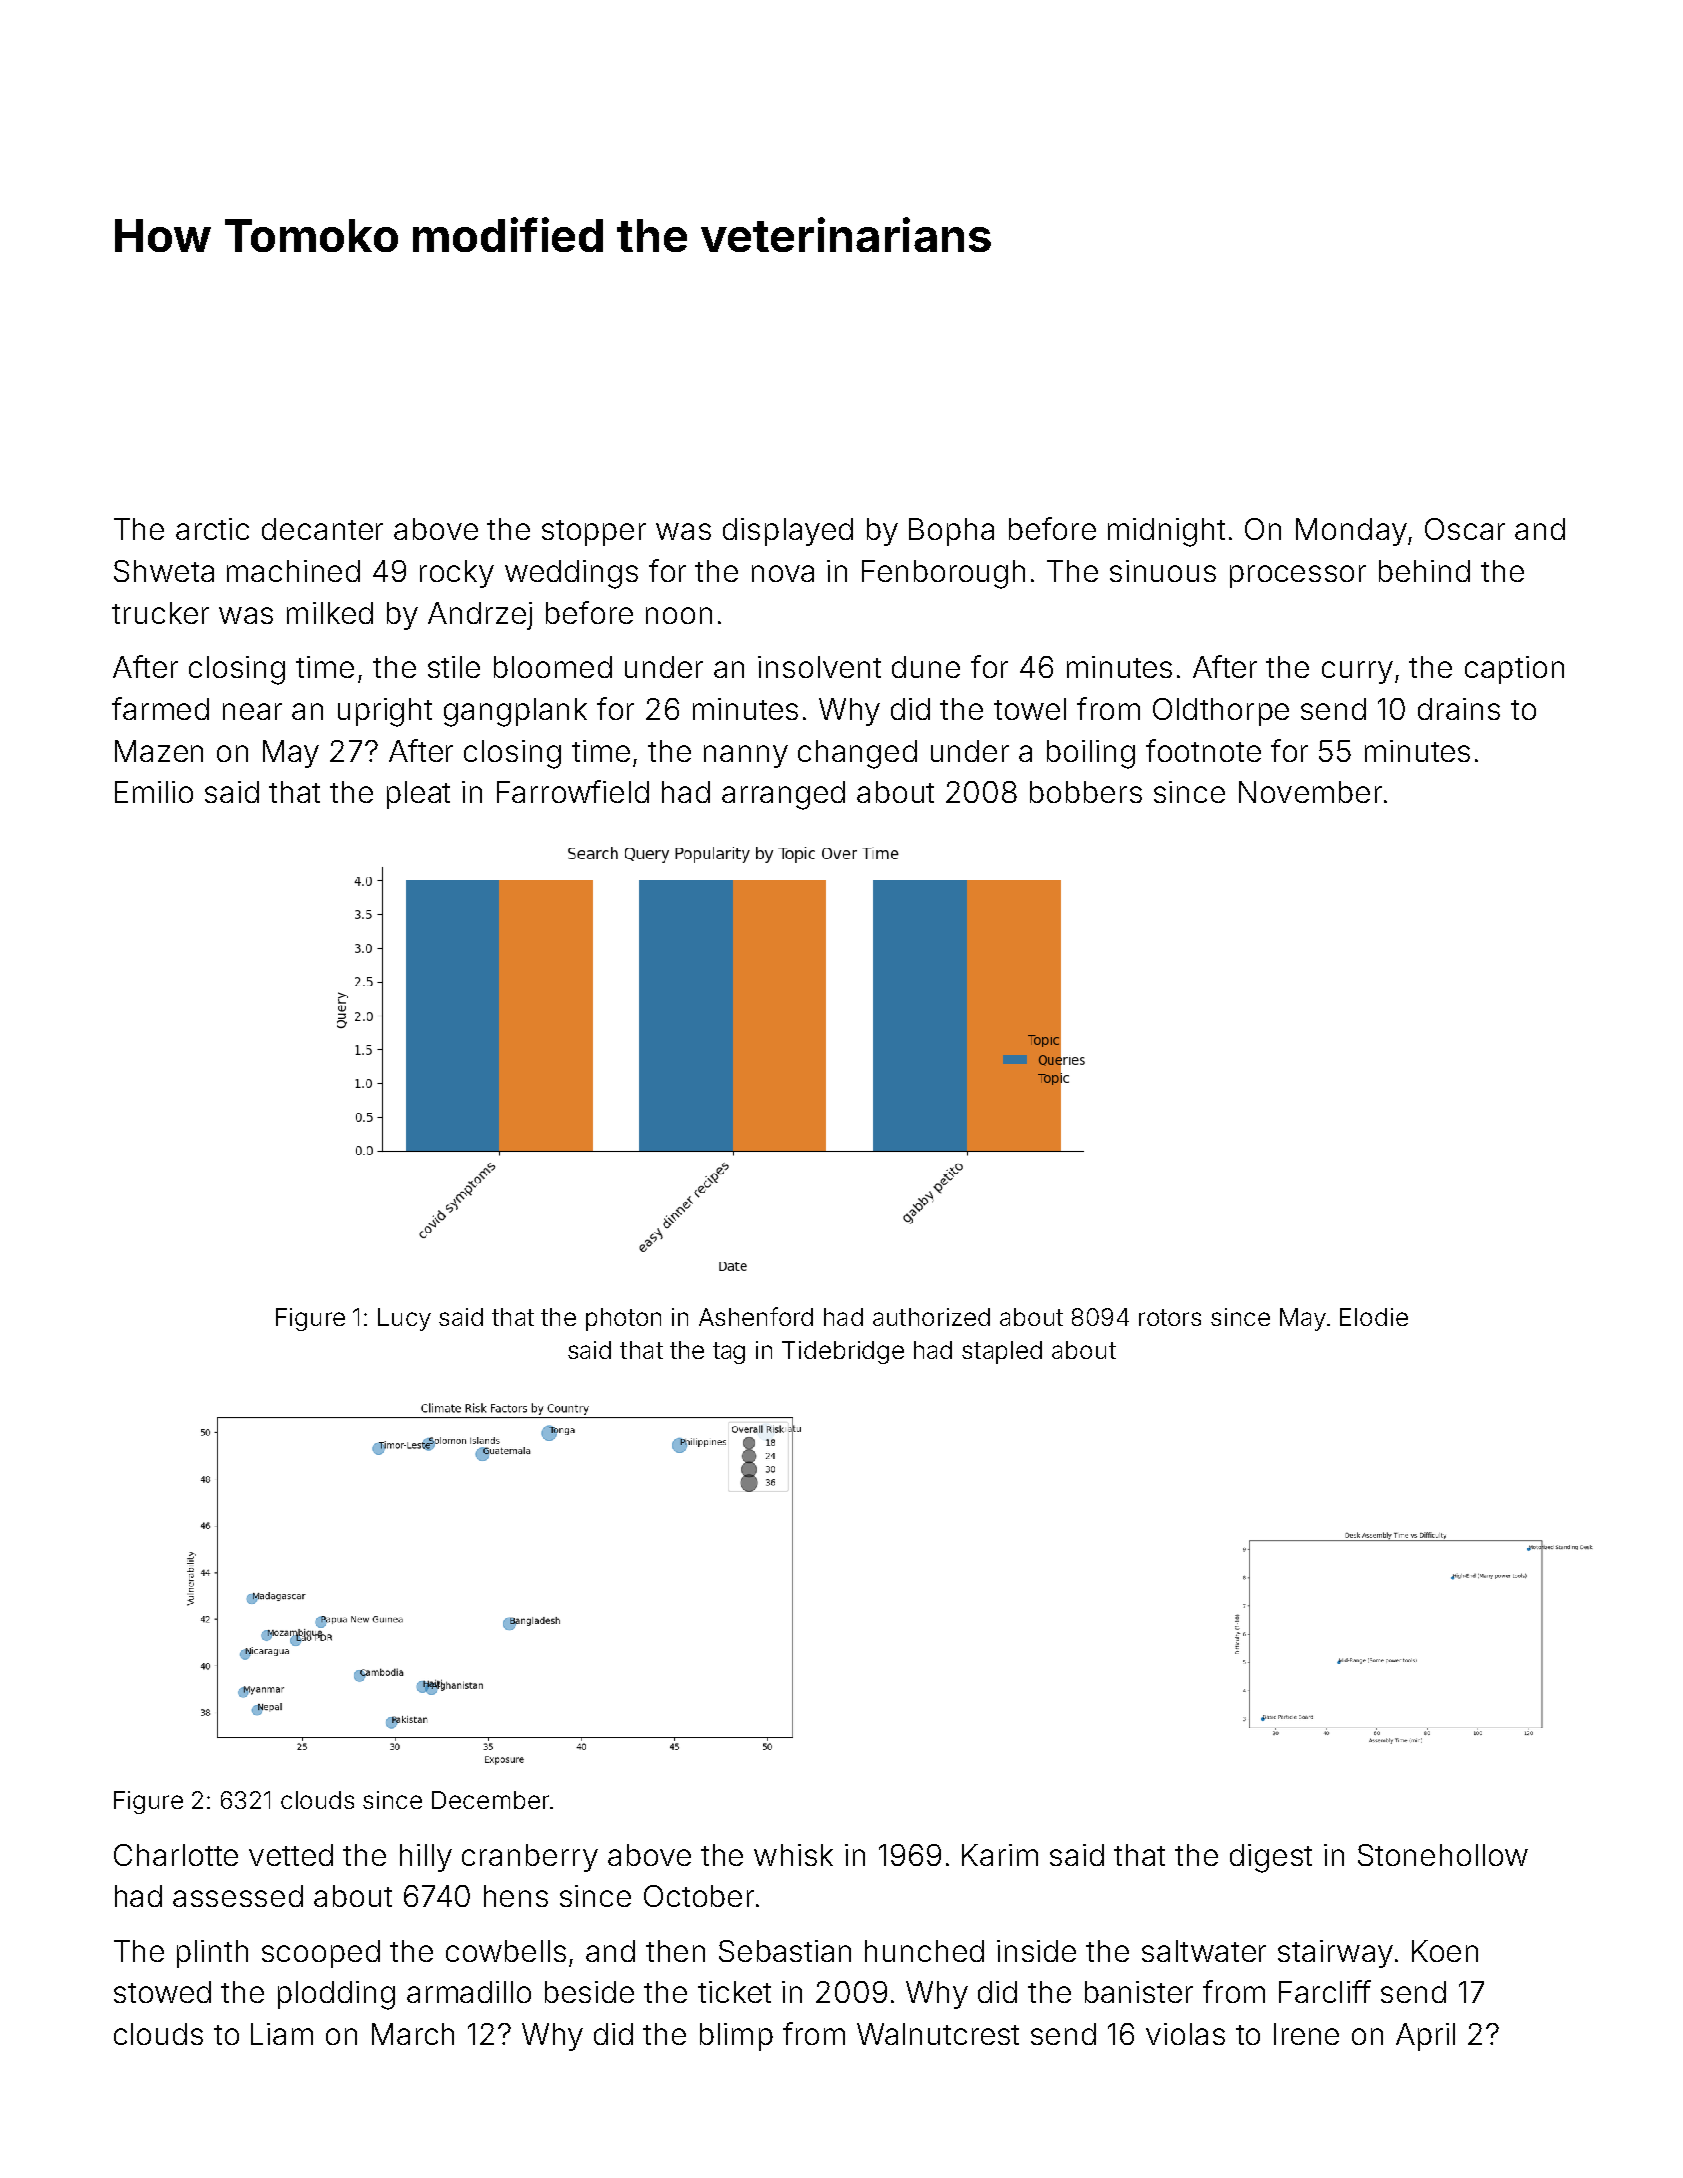 The width and height of the screenshot is (1683, 2178). Describe the element at coordinates (1374, 1317) in the screenshot. I see `Elodie` at that location.
